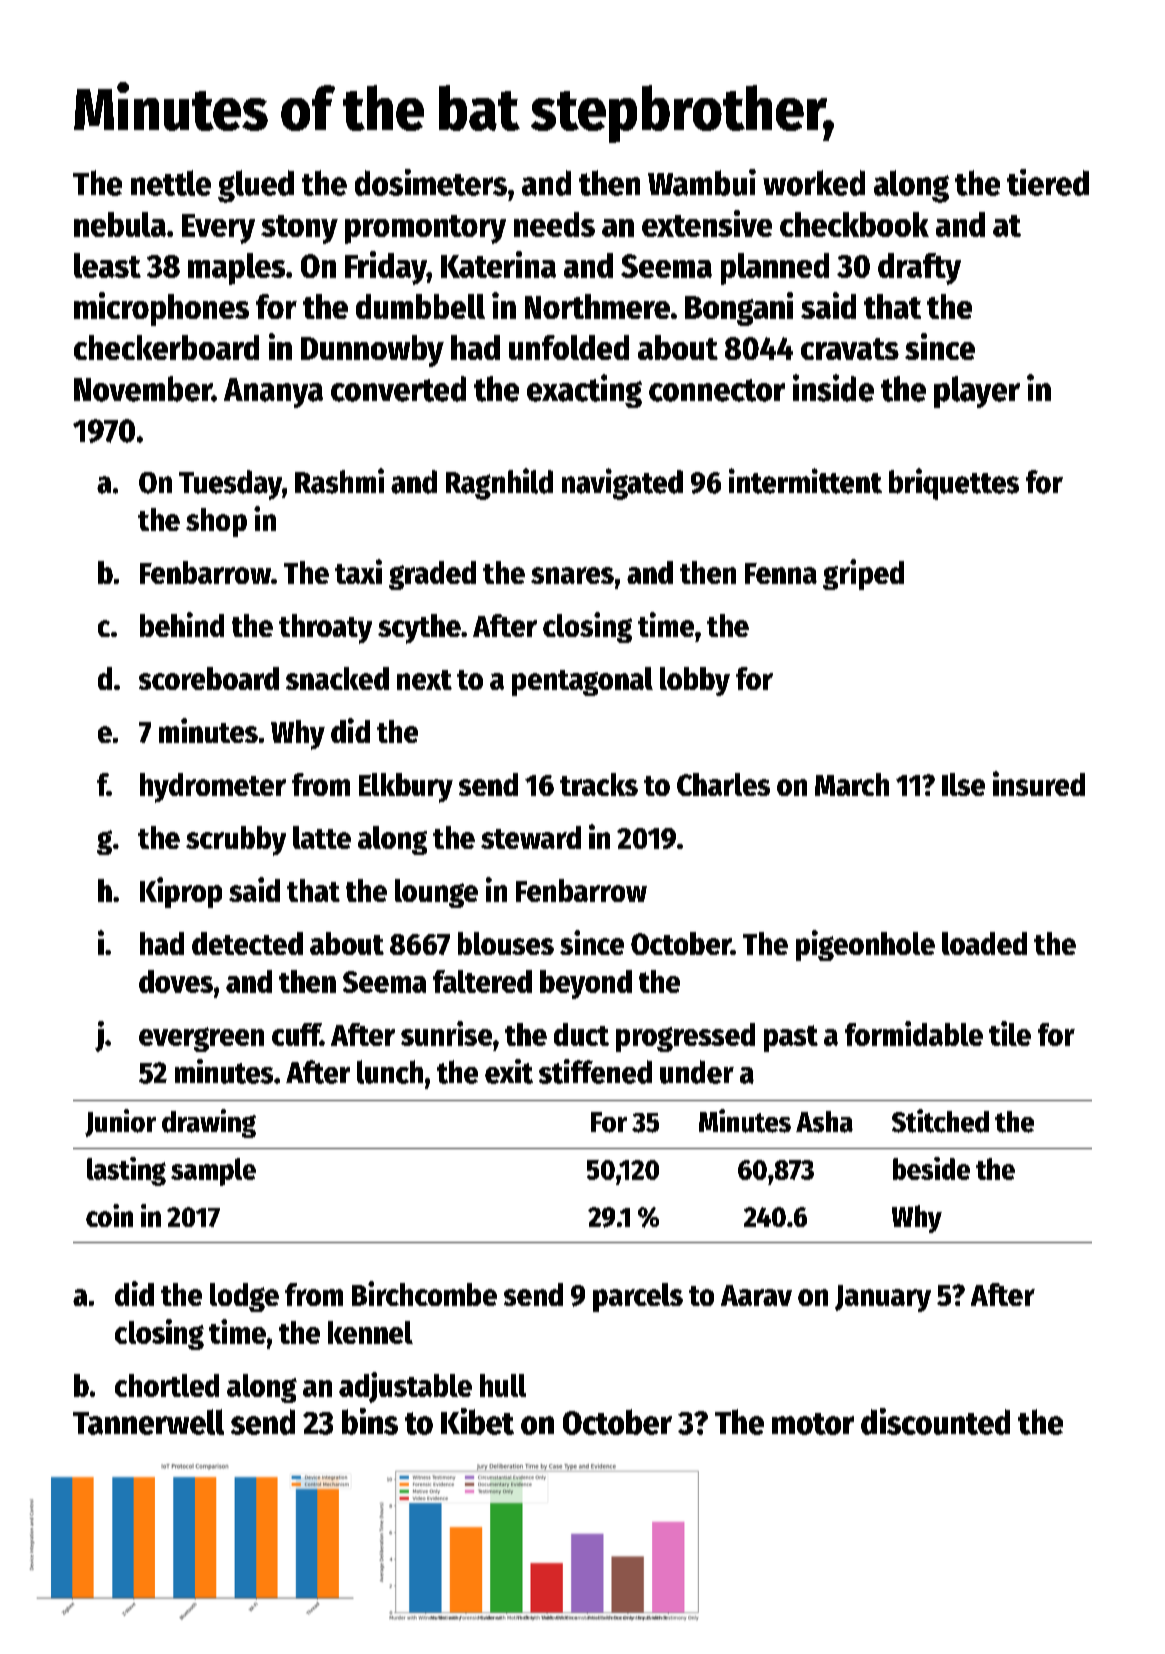 This image has width=1165, height=1654. Describe the element at coordinates (1048, 182) in the image. I see `tiered` at that location.
